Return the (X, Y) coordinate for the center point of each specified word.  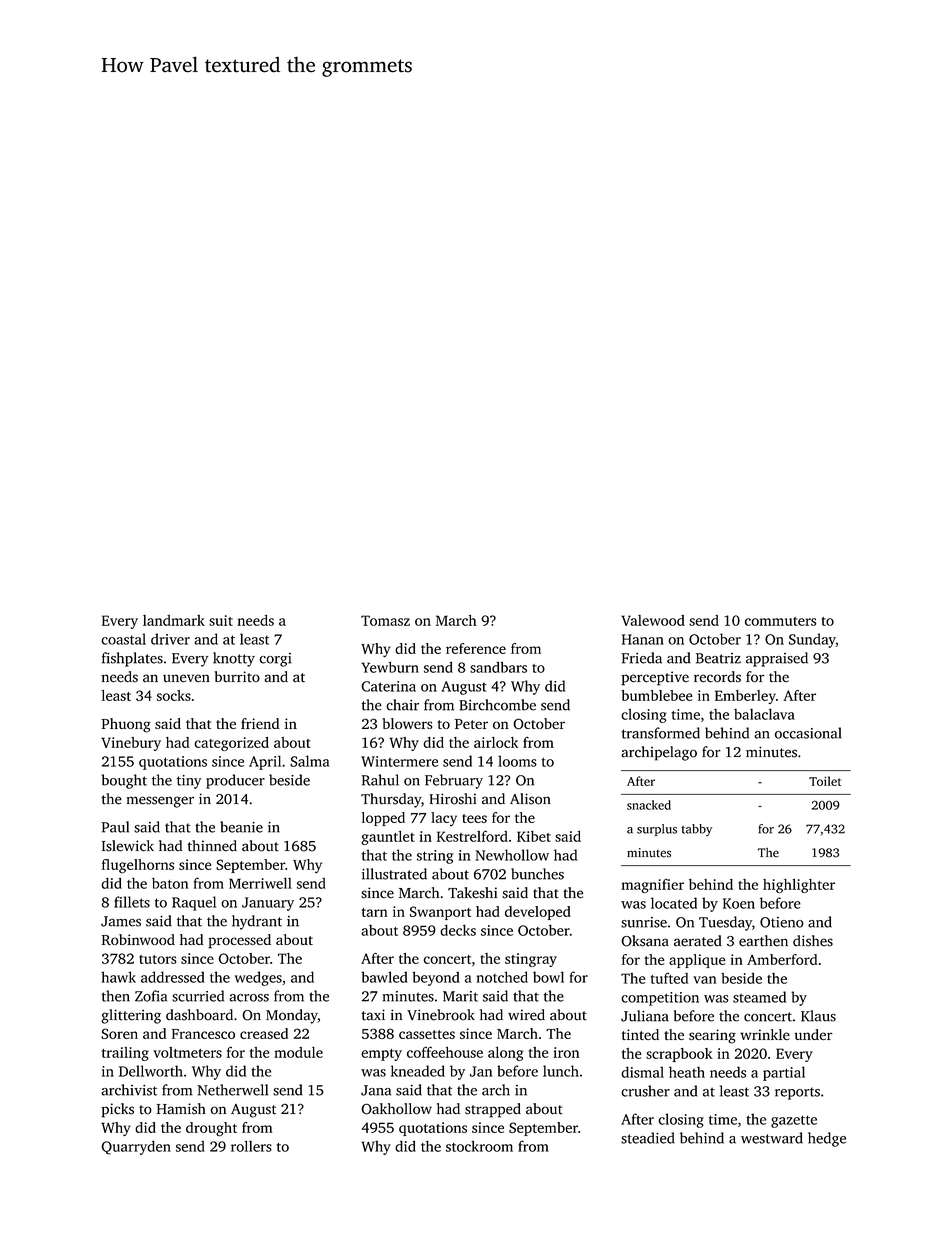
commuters (780, 621)
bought (124, 781)
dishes (813, 941)
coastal (123, 639)
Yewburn (390, 667)
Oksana (645, 941)
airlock (496, 742)
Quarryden (136, 1147)
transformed (660, 733)
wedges (258, 978)
